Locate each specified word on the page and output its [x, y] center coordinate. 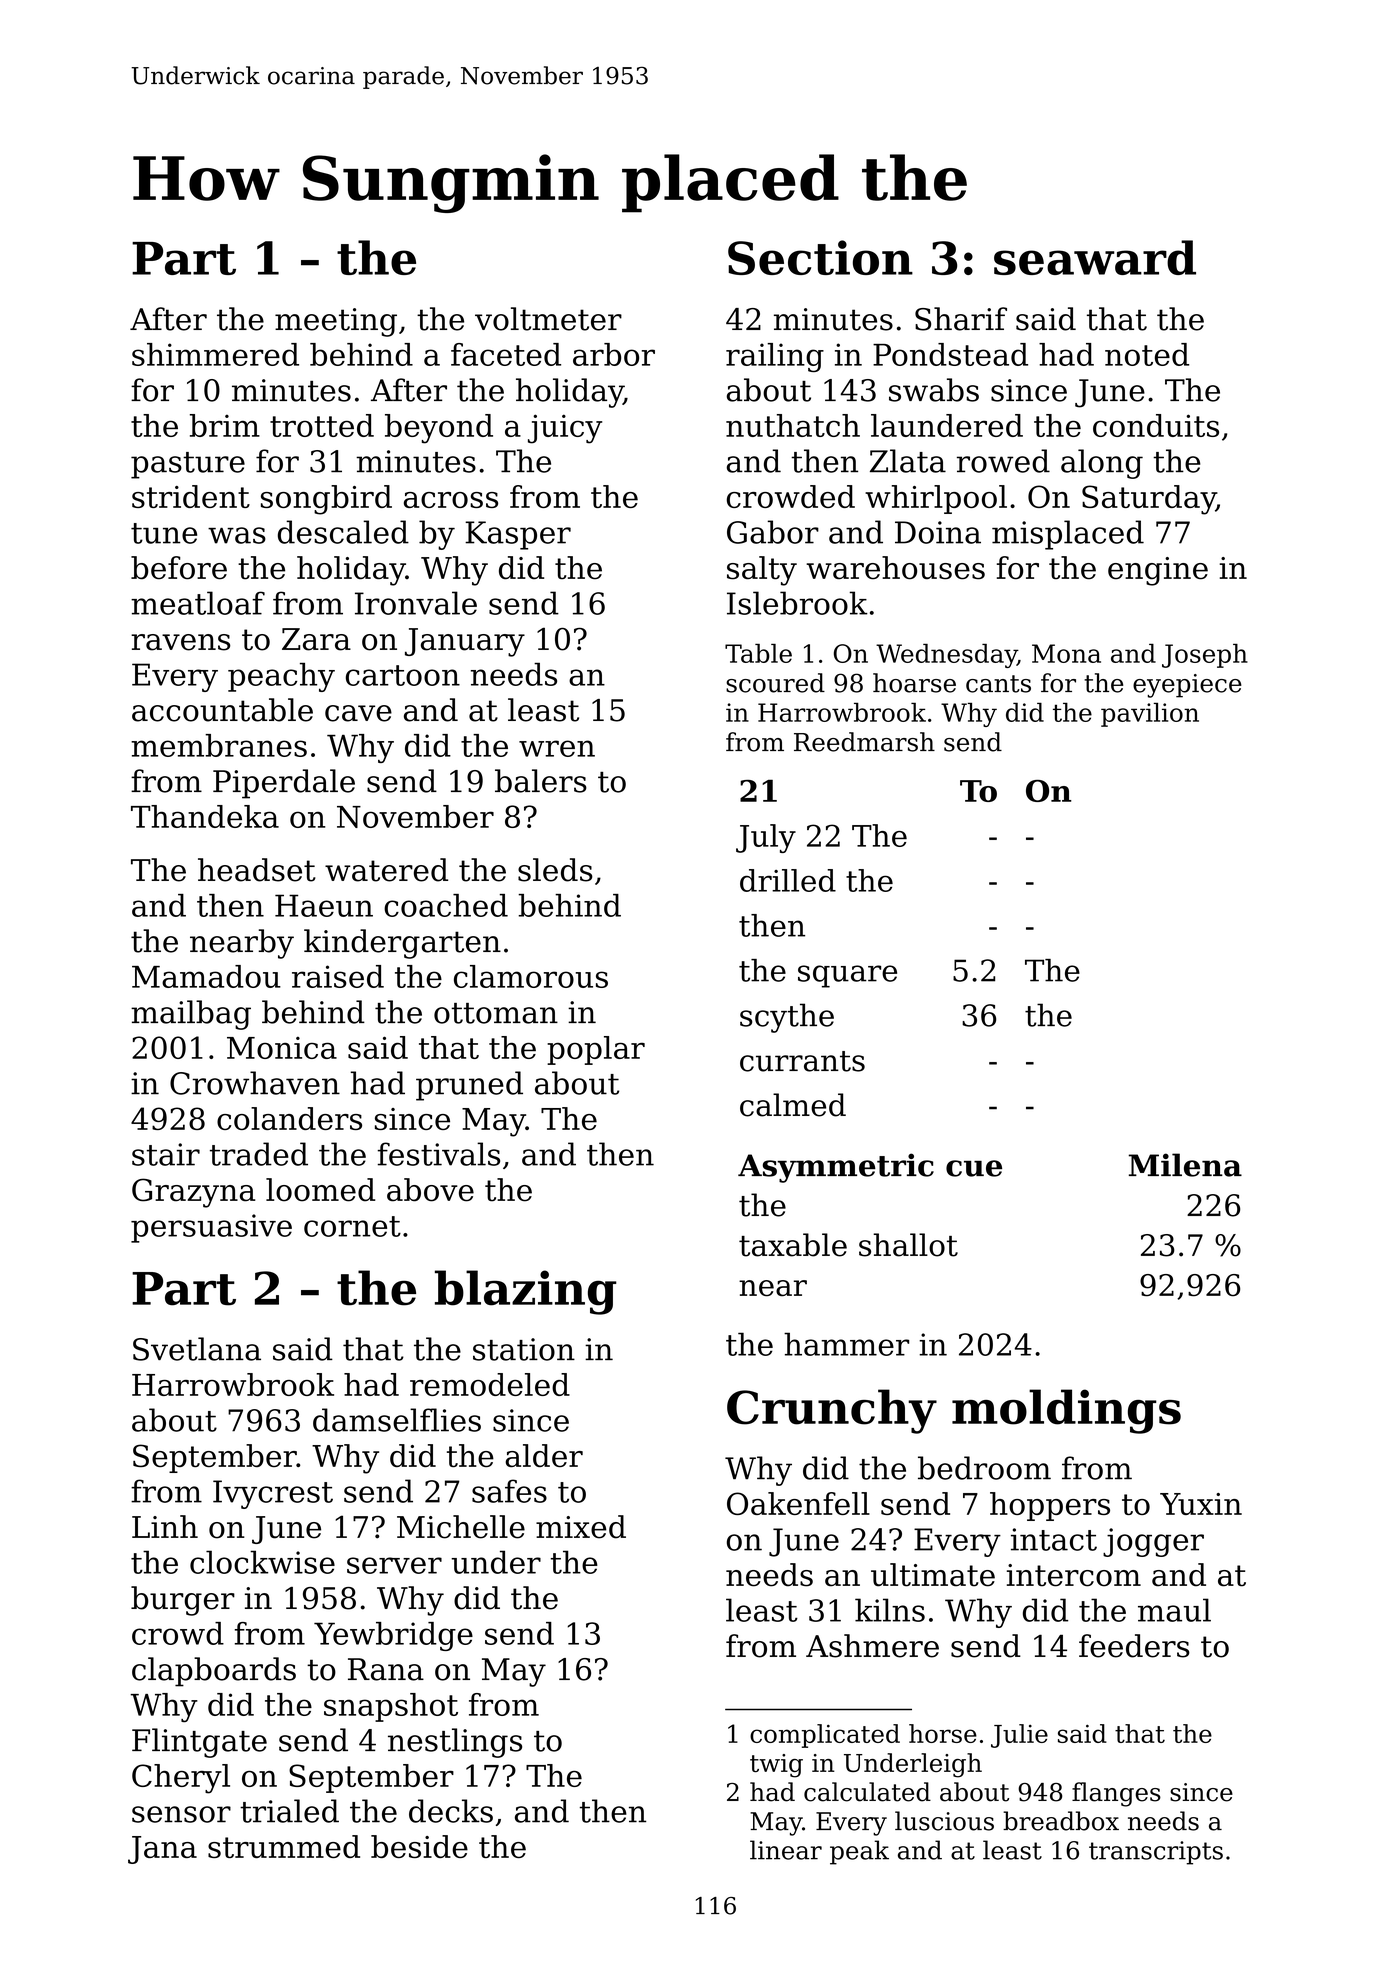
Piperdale [284, 784]
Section [820, 257]
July [766, 838]
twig [776, 1766]
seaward [1095, 257]
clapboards [214, 1672]
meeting [336, 322]
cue [974, 1168]
